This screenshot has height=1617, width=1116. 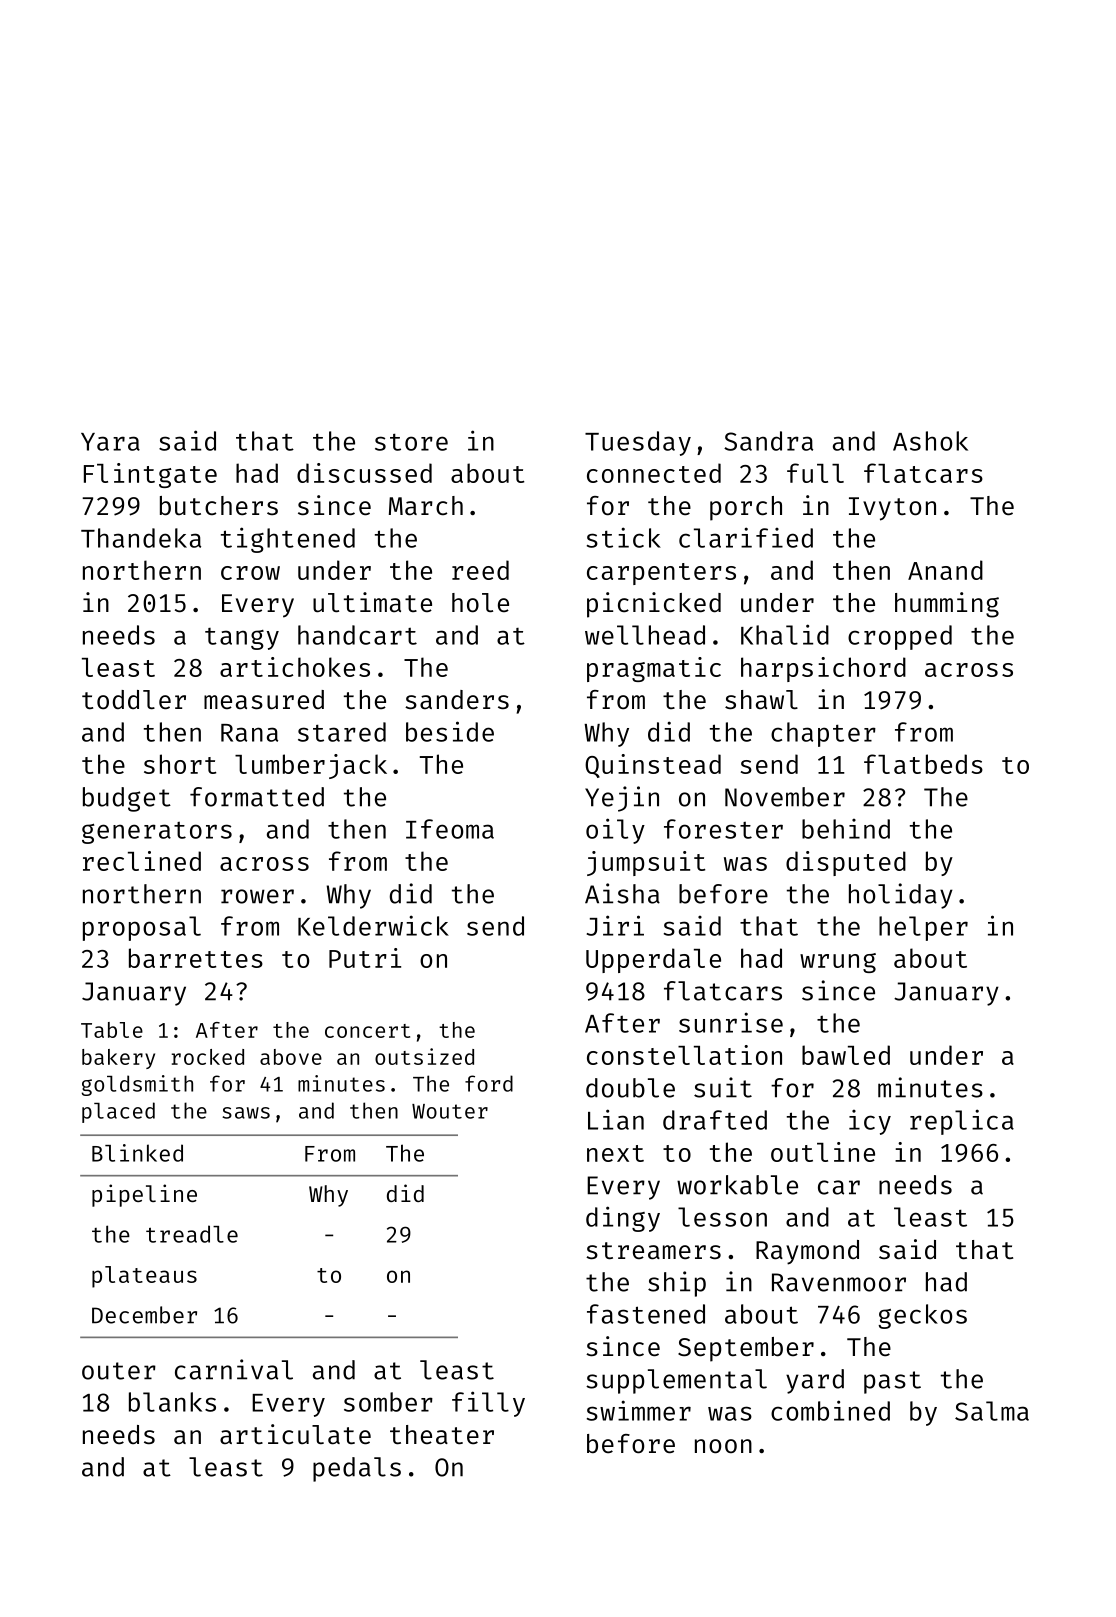 What do you see at coordinates (295, 1434) in the screenshot?
I see `articulate` at bounding box center [295, 1434].
